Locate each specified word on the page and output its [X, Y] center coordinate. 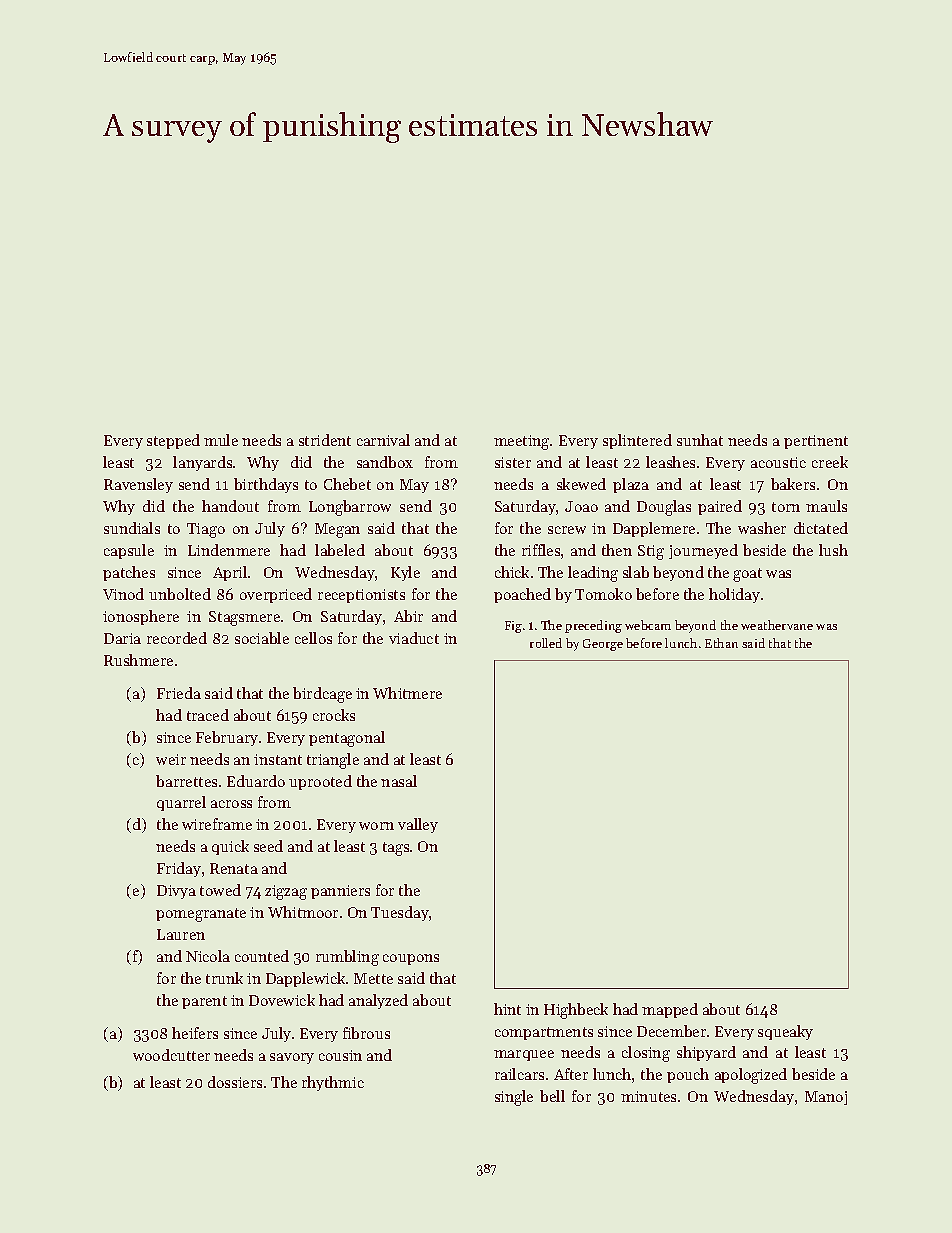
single [514, 1098]
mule [221, 440]
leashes [670, 462]
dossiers [235, 1082]
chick [512, 572]
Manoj [826, 1098]
